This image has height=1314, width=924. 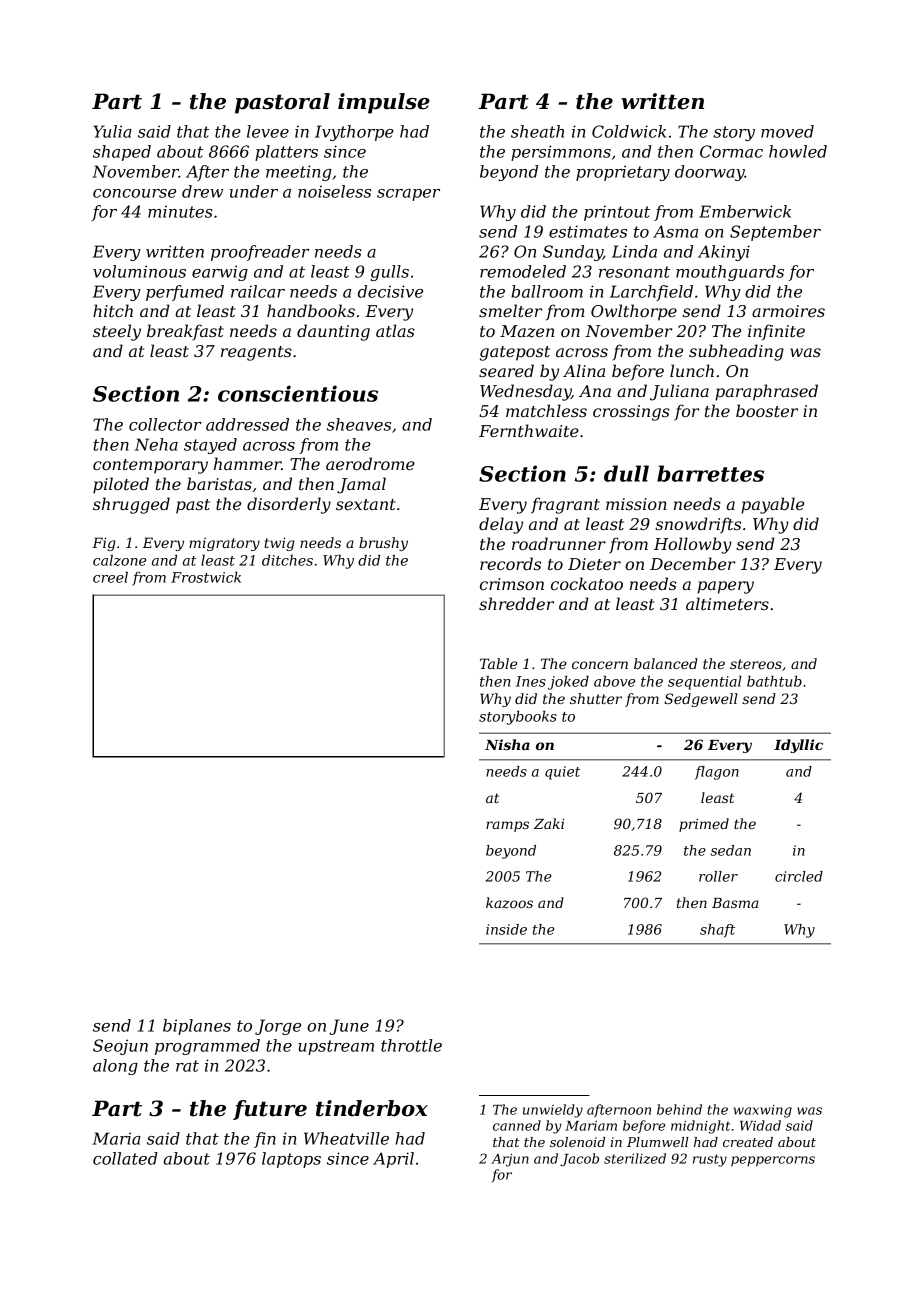 What do you see at coordinates (775, 233) in the image?
I see `September` at bounding box center [775, 233].
